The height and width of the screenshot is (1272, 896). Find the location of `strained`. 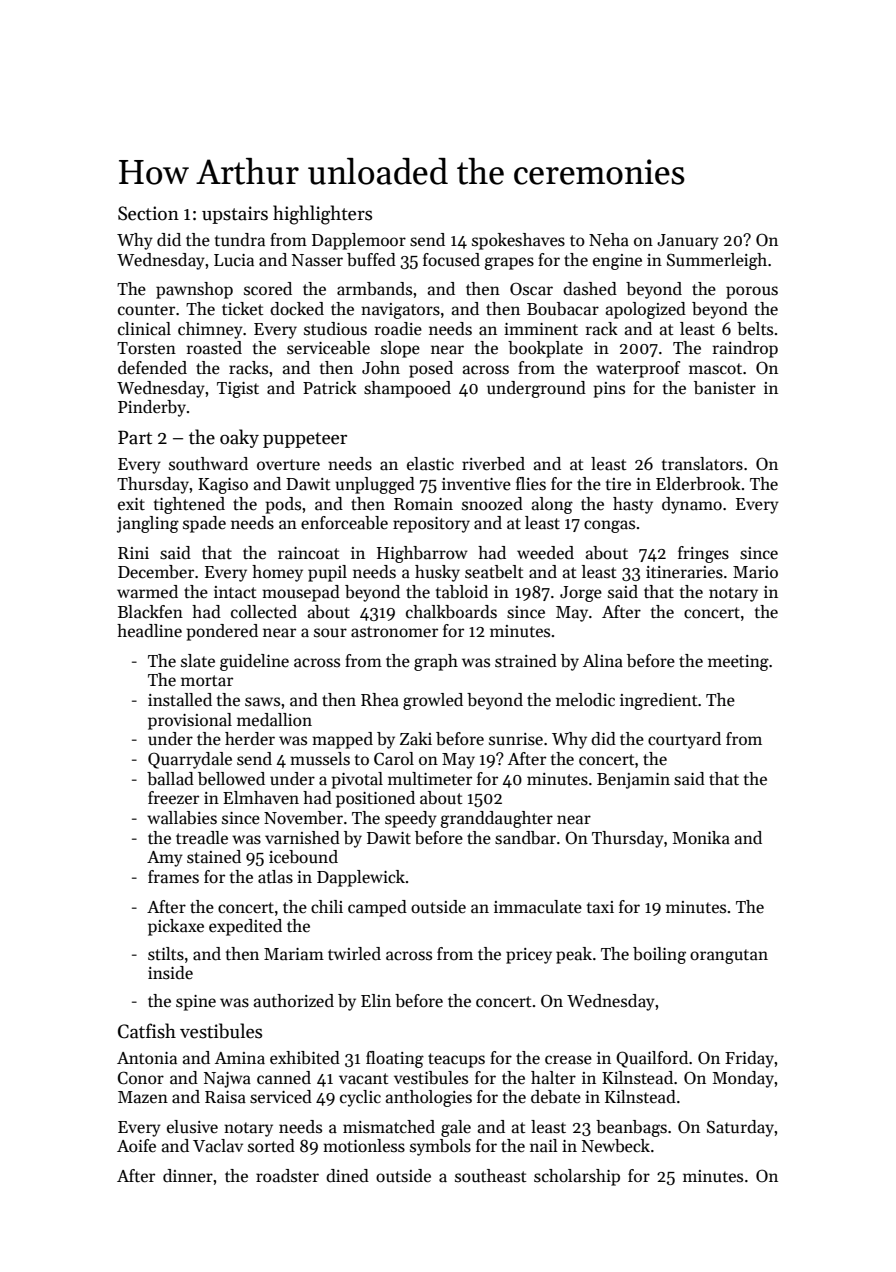

strained is located at coordinates (526, 661).
